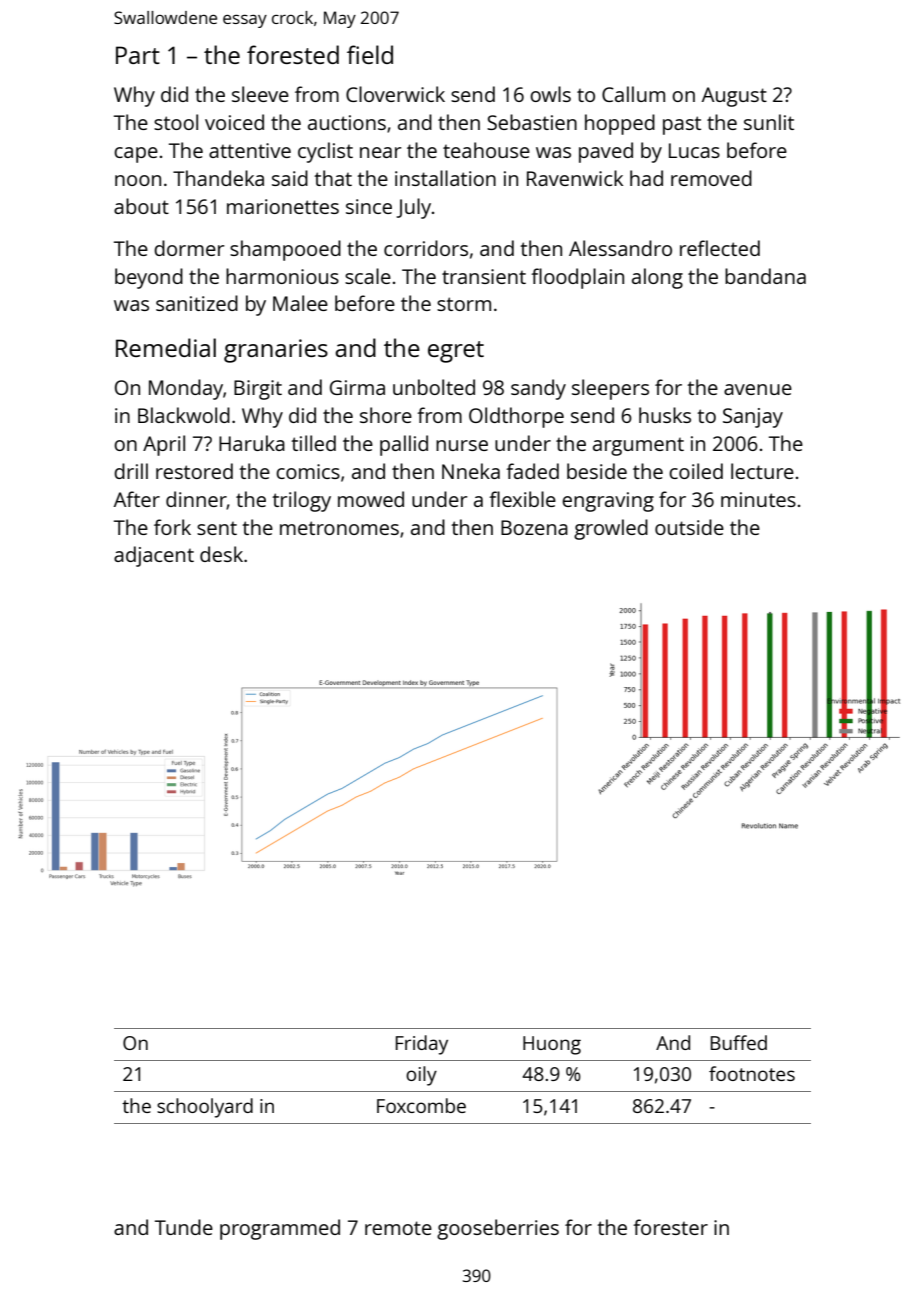 The width and height of the image is (924, 1308). Describe the element at coordinates (534, 527) in the image. I see `Bozena` at that location.
